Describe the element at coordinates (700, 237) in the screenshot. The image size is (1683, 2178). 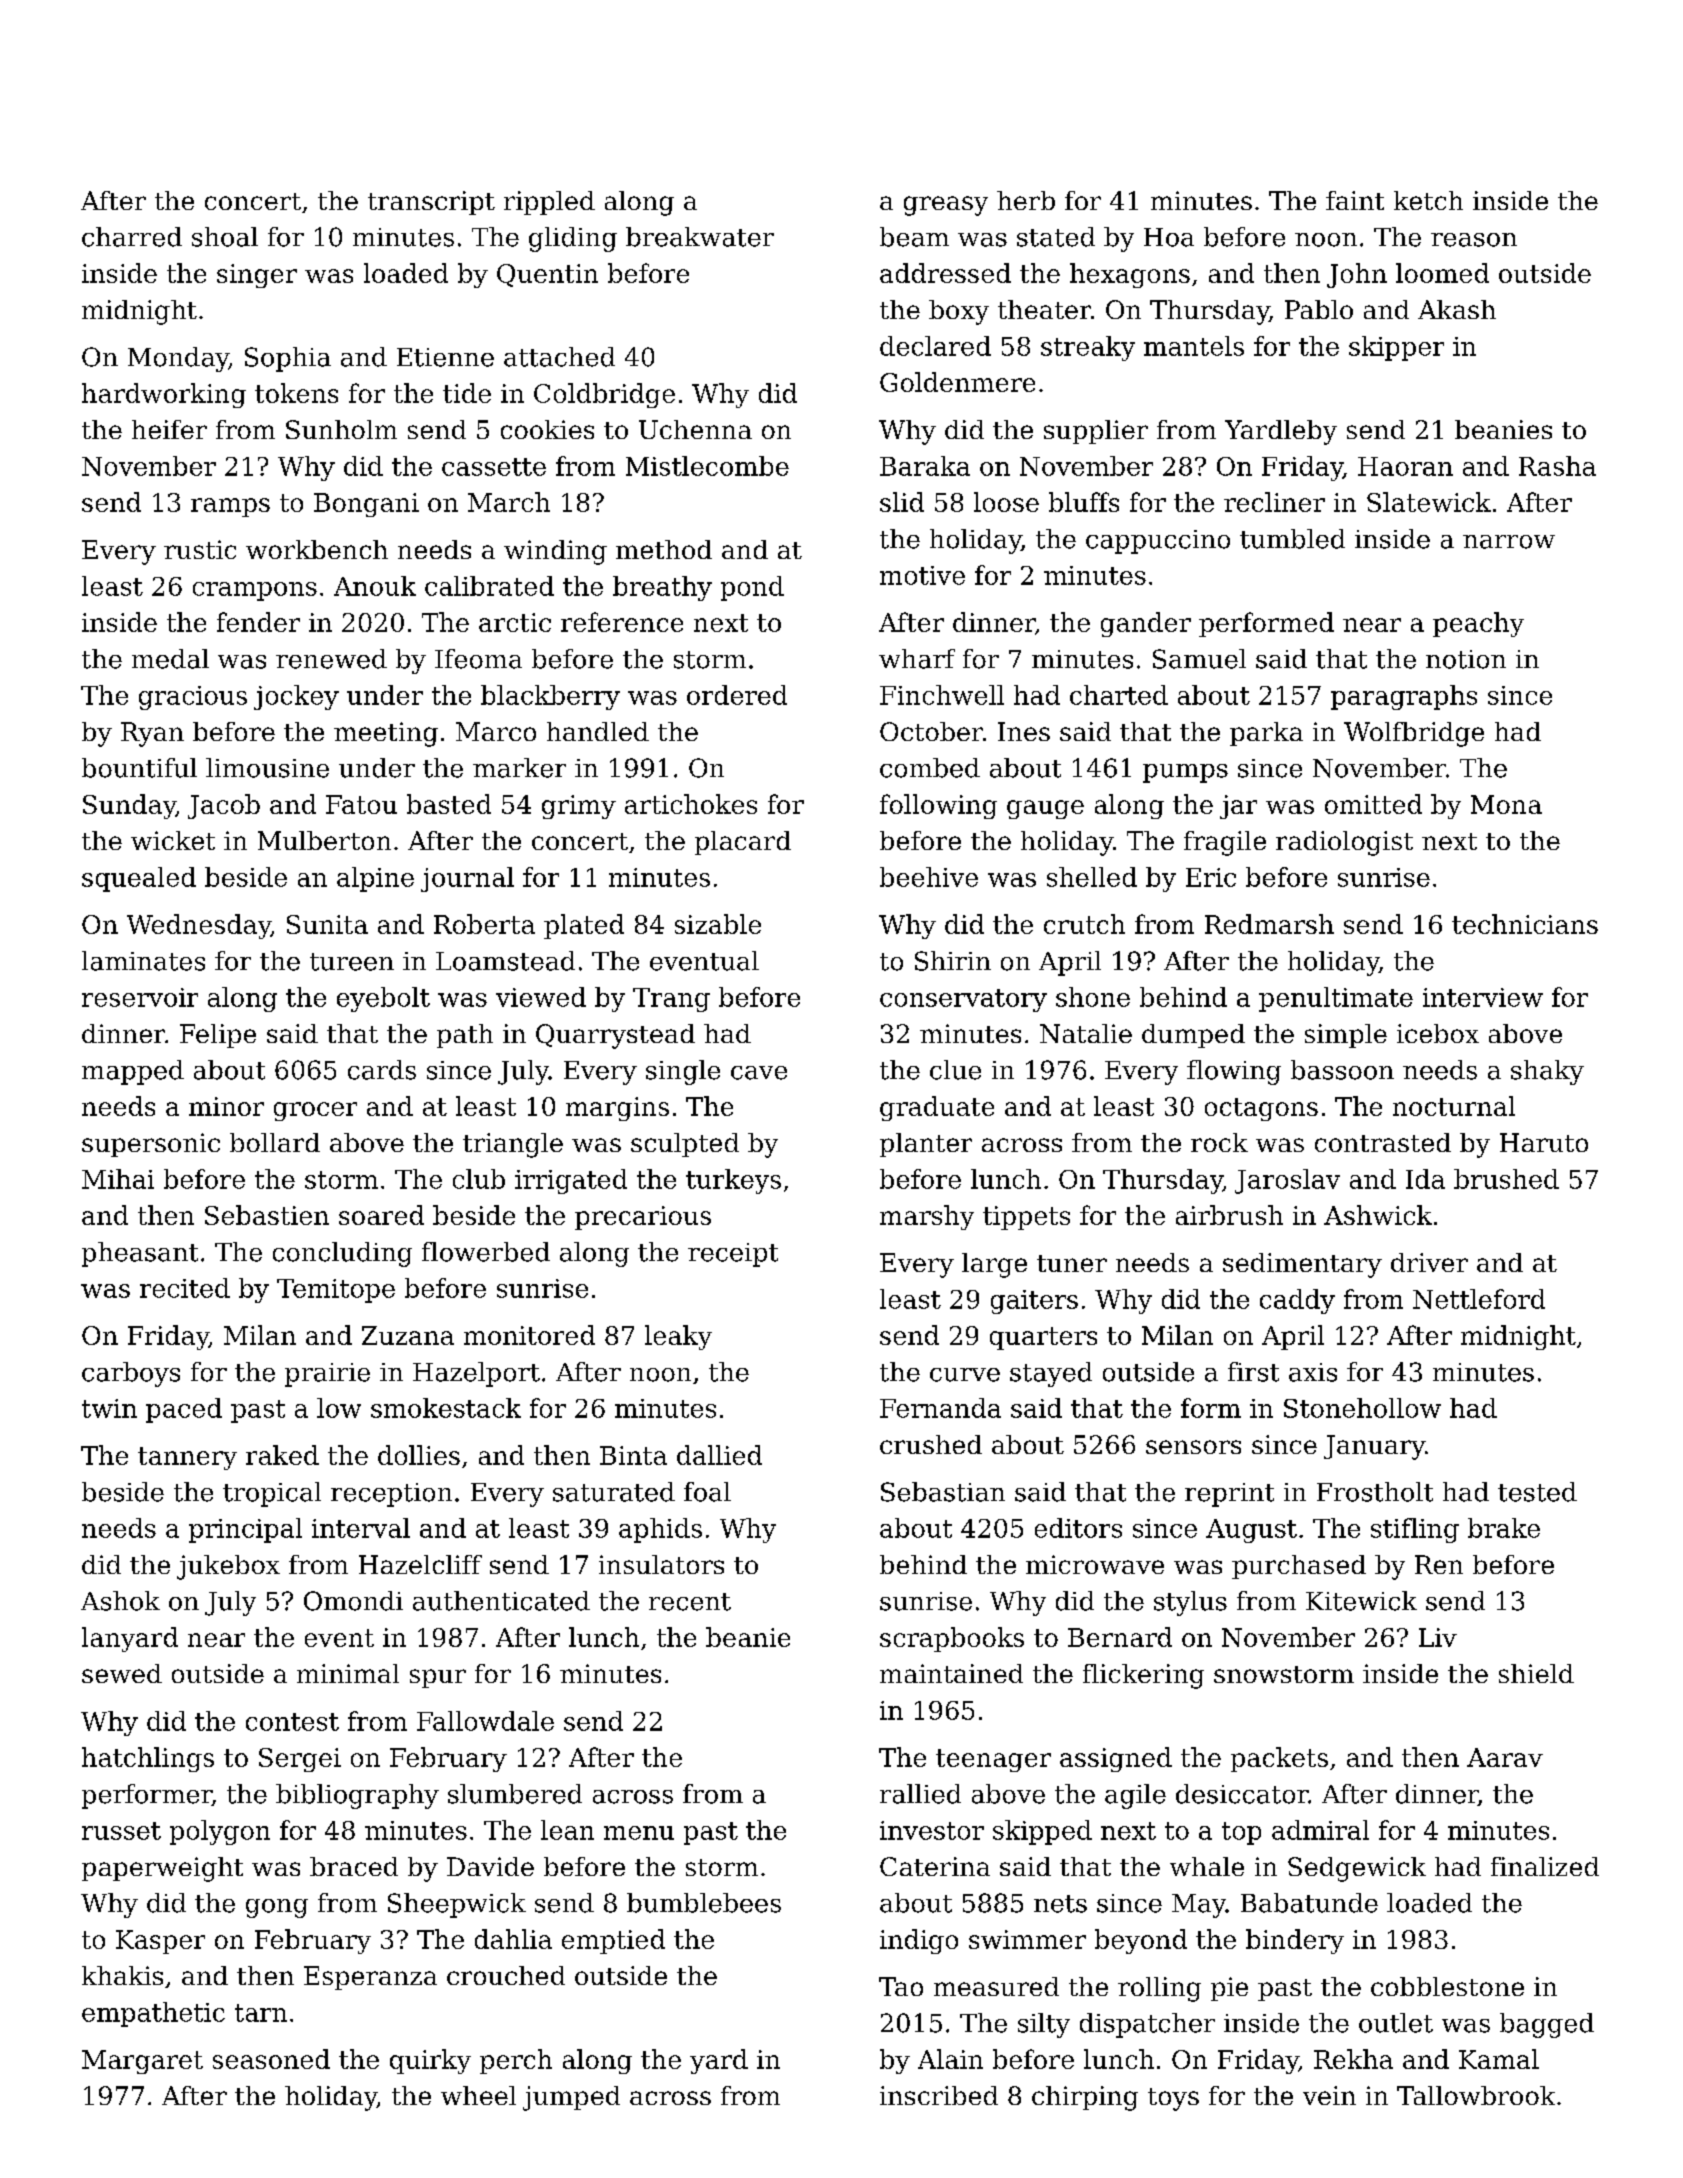
I see `breakwater` at that location.
